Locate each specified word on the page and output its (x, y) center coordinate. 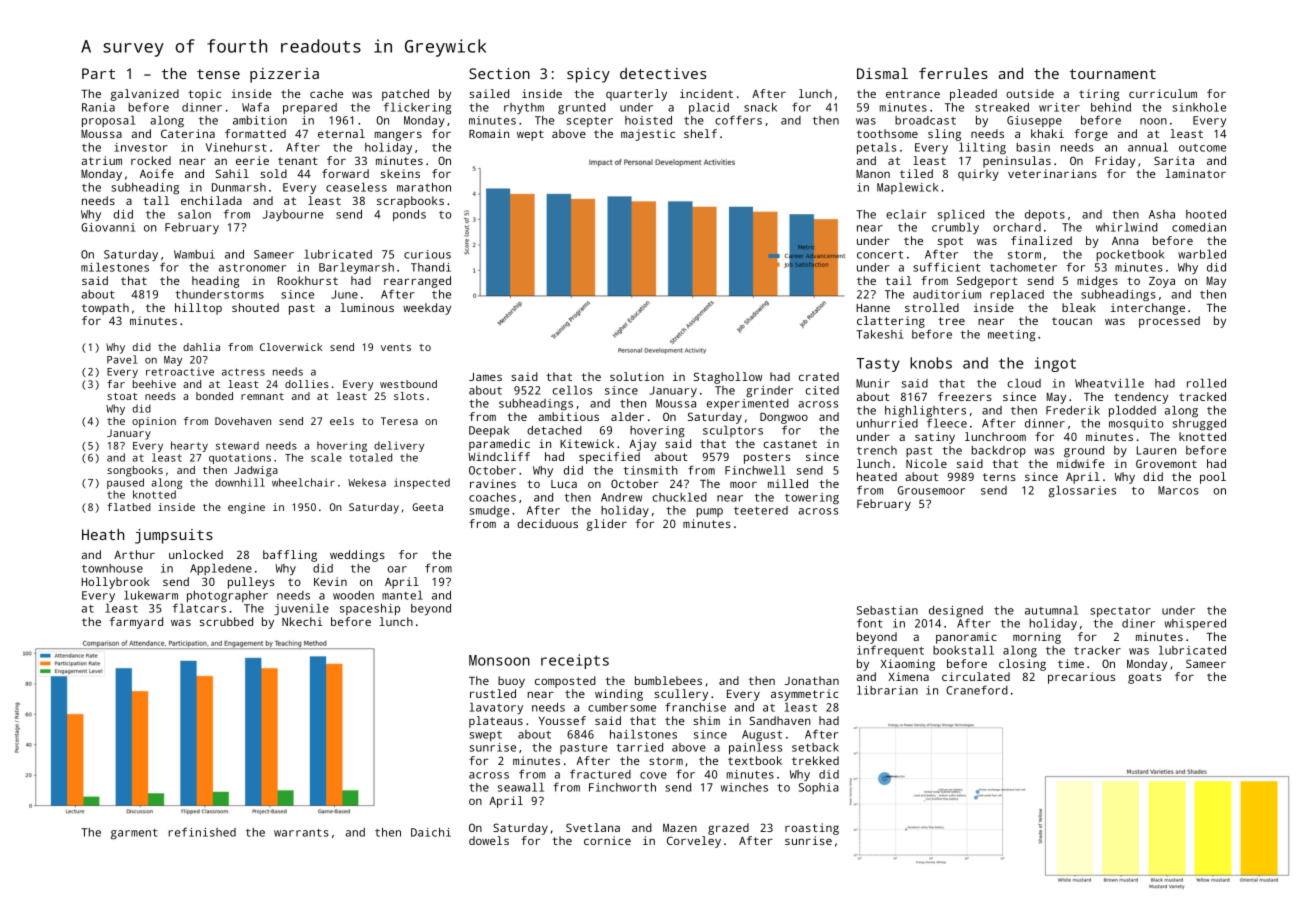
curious (427, 254)
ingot (1055, 364)
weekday (427, 309)
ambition (260, 120)
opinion (154, 422)
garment (134, 834)
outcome (1202, 148)
